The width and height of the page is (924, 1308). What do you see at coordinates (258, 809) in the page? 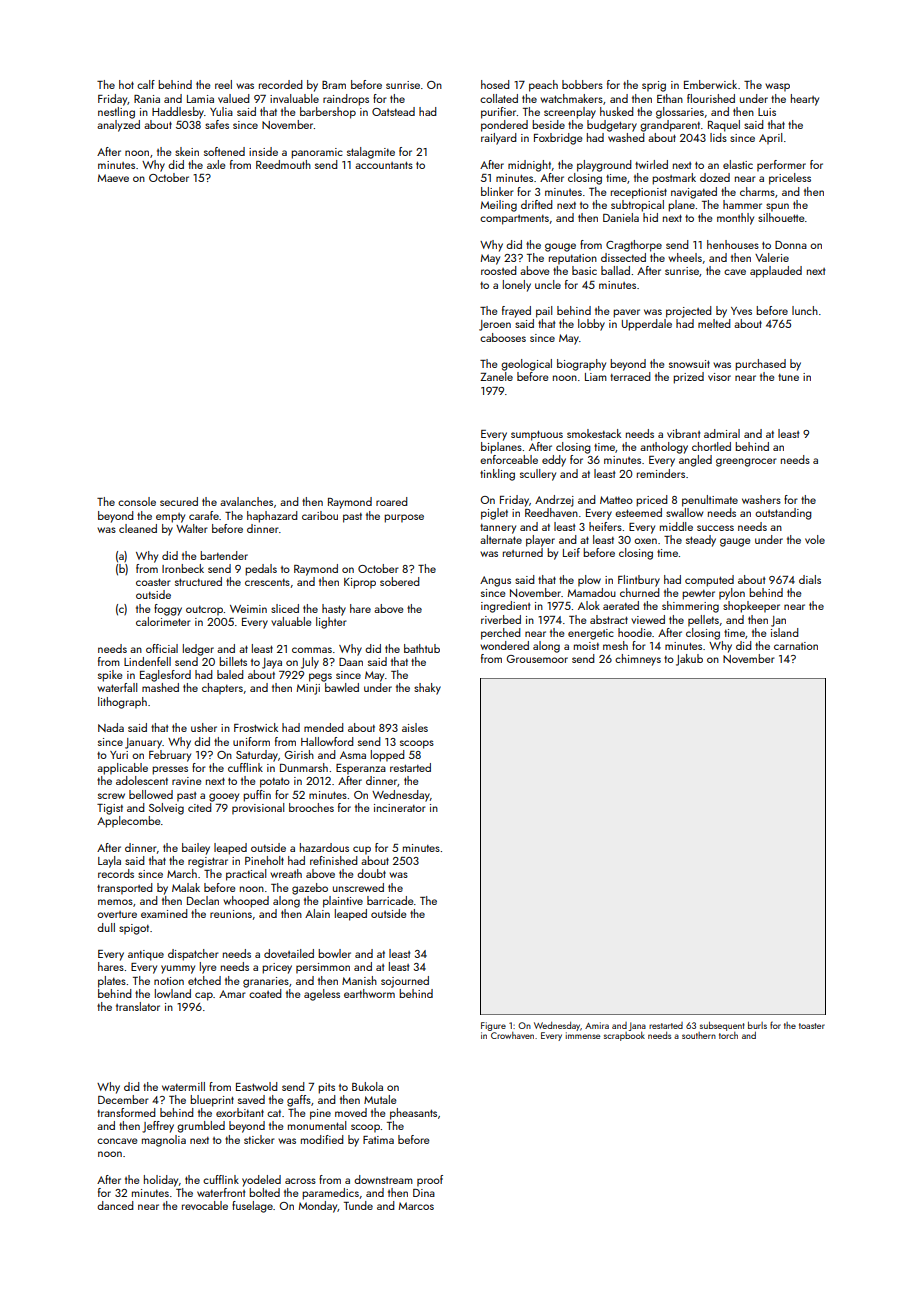
I see `provisional` at bounding box center [258, 809].
